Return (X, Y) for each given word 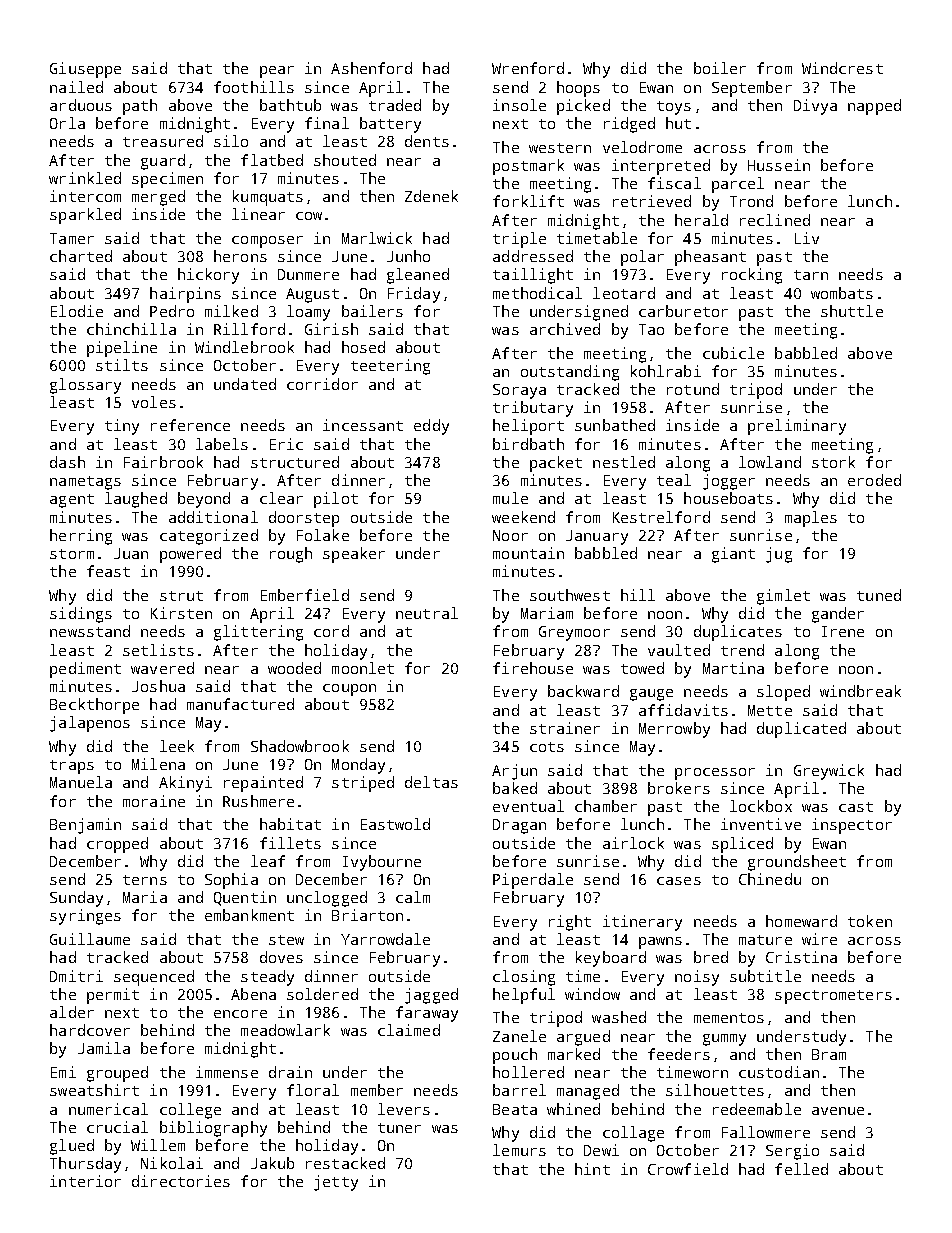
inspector (852, 826)
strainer (565, 728)
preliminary (797, 427)
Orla (67, 123)
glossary (85, 386)
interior (85, 1181)
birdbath (528, 444)
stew (286, 940)
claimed (409, 1030)
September (752, 89)
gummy (724, 1040)
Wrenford (528, 68)
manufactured (240, 704)
